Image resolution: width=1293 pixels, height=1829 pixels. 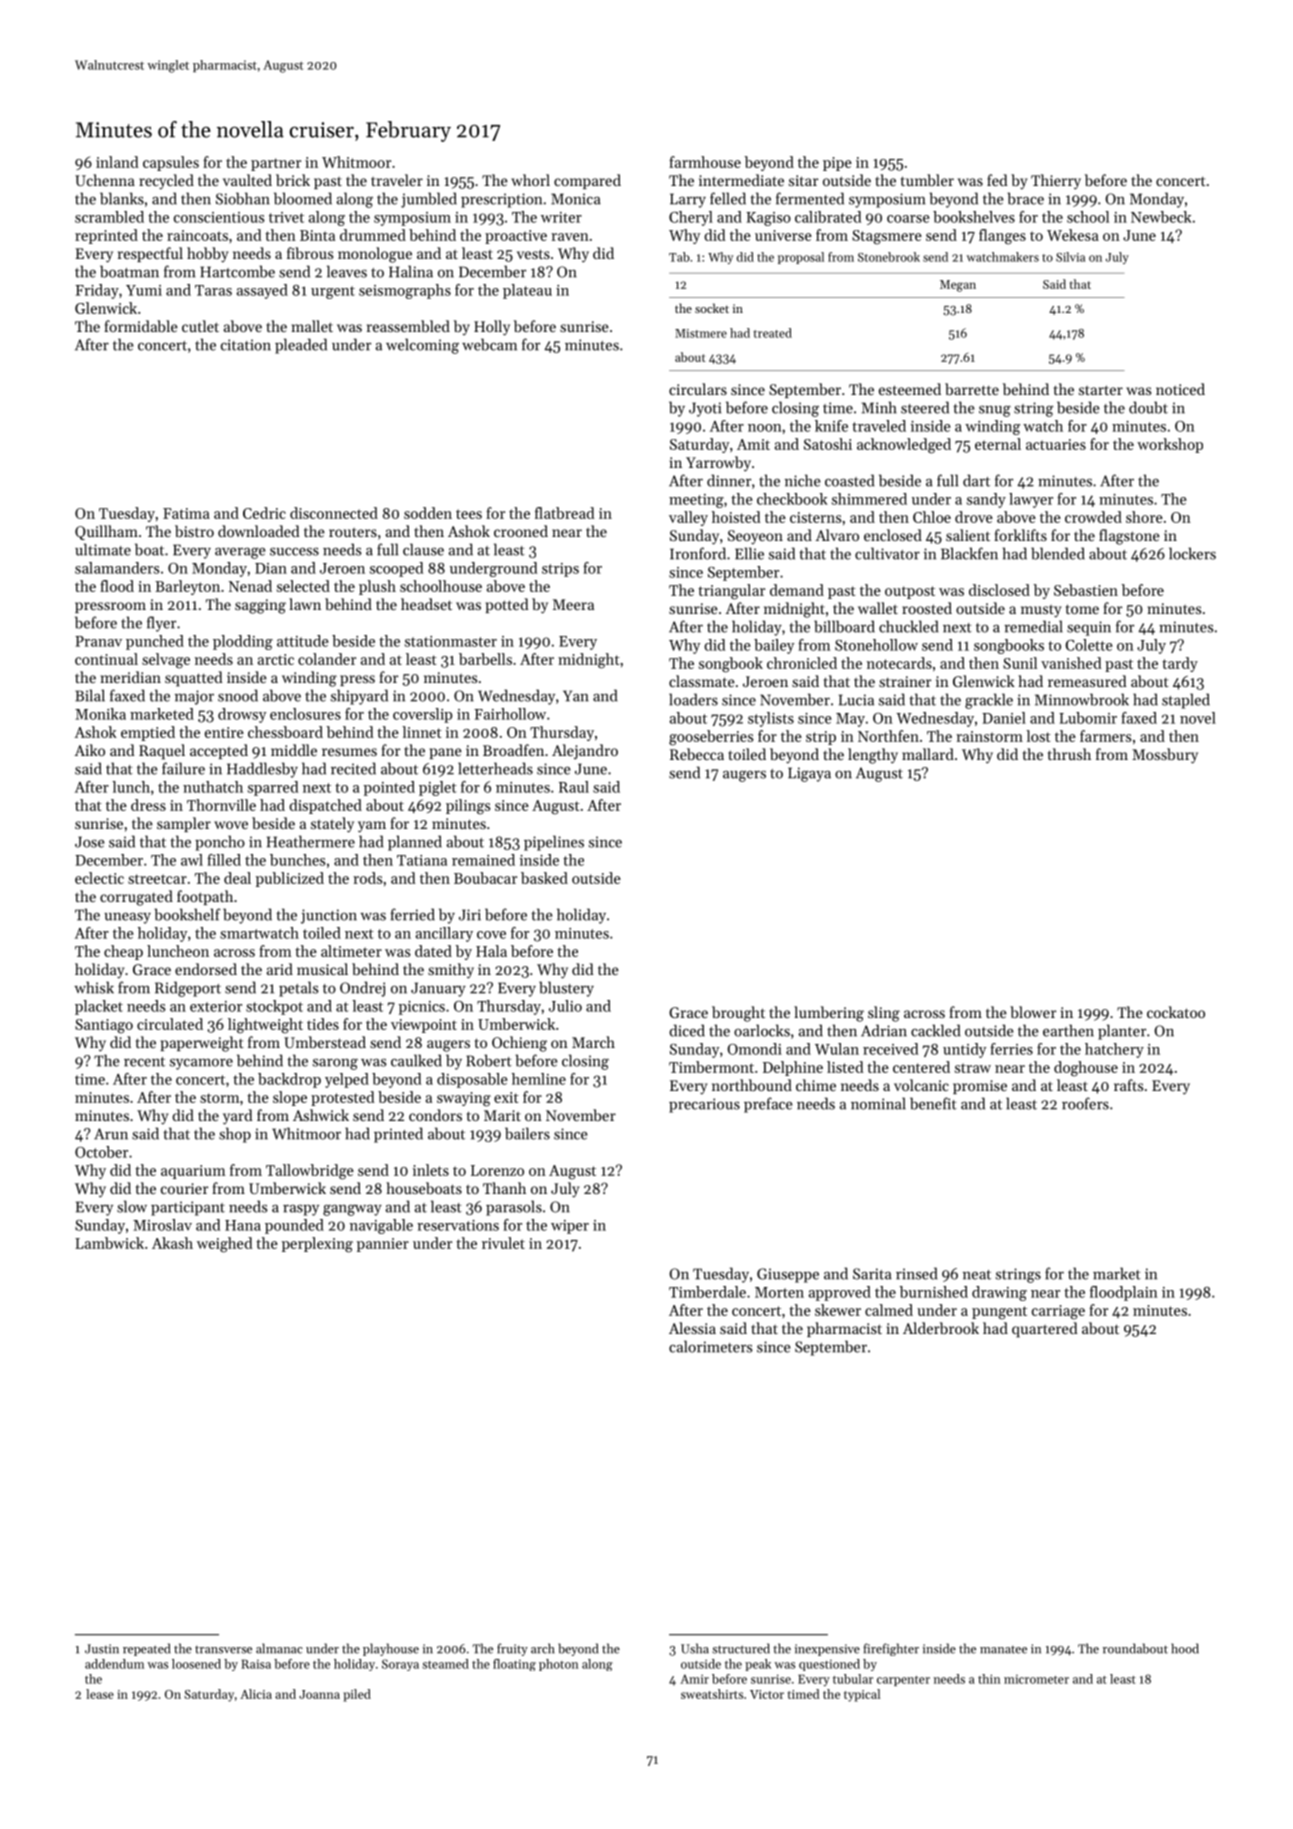 I want to click on structured, so click(x=741, y=1648).
